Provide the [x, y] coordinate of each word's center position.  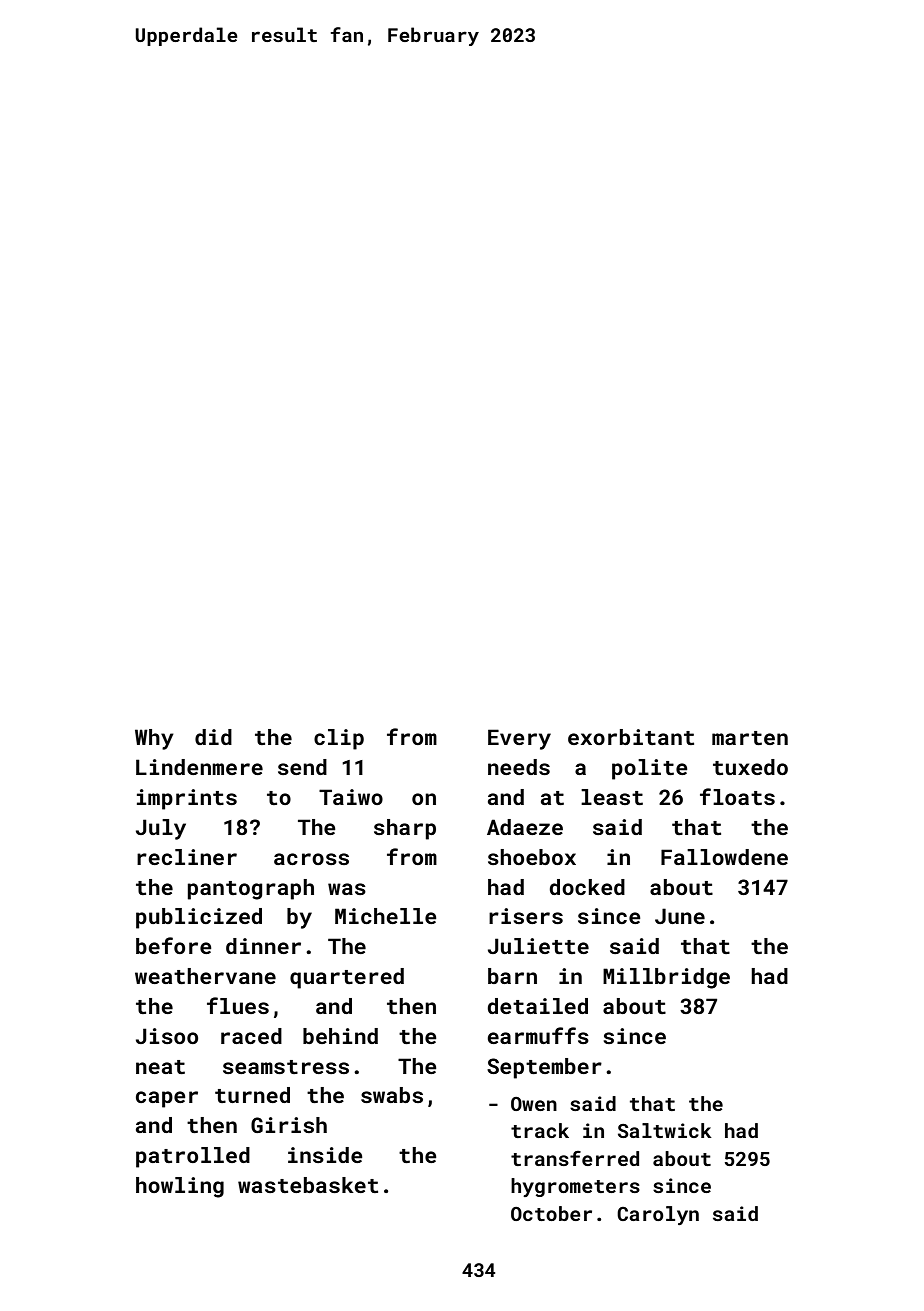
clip [339, 739]
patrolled [193, 1157]
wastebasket [308, 1185]
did [213, 737]
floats [737, 796]
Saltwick [665, 1130]
